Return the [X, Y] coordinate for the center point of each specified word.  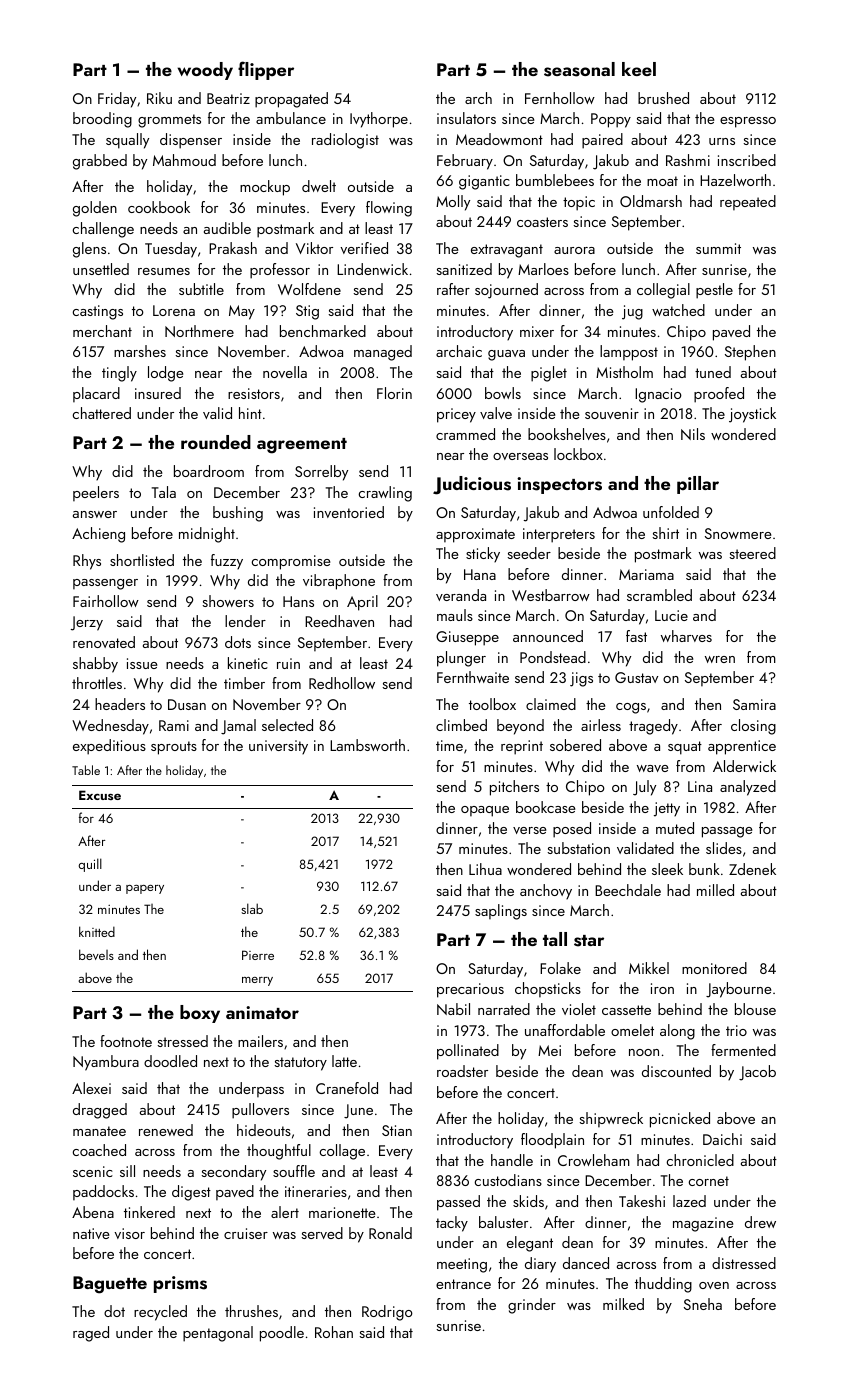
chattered [101, 413]
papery [145, 889]
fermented [743, 1050]
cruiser [246, 1233]
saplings [501, 912]
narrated [504, 1009]
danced [586, 1263]
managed [383, 353]
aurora [574, 250]
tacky [452, 1224]
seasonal [579, 69]
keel [639, 69]
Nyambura [106, 1063]
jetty [667, 809]
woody [205, 71]
